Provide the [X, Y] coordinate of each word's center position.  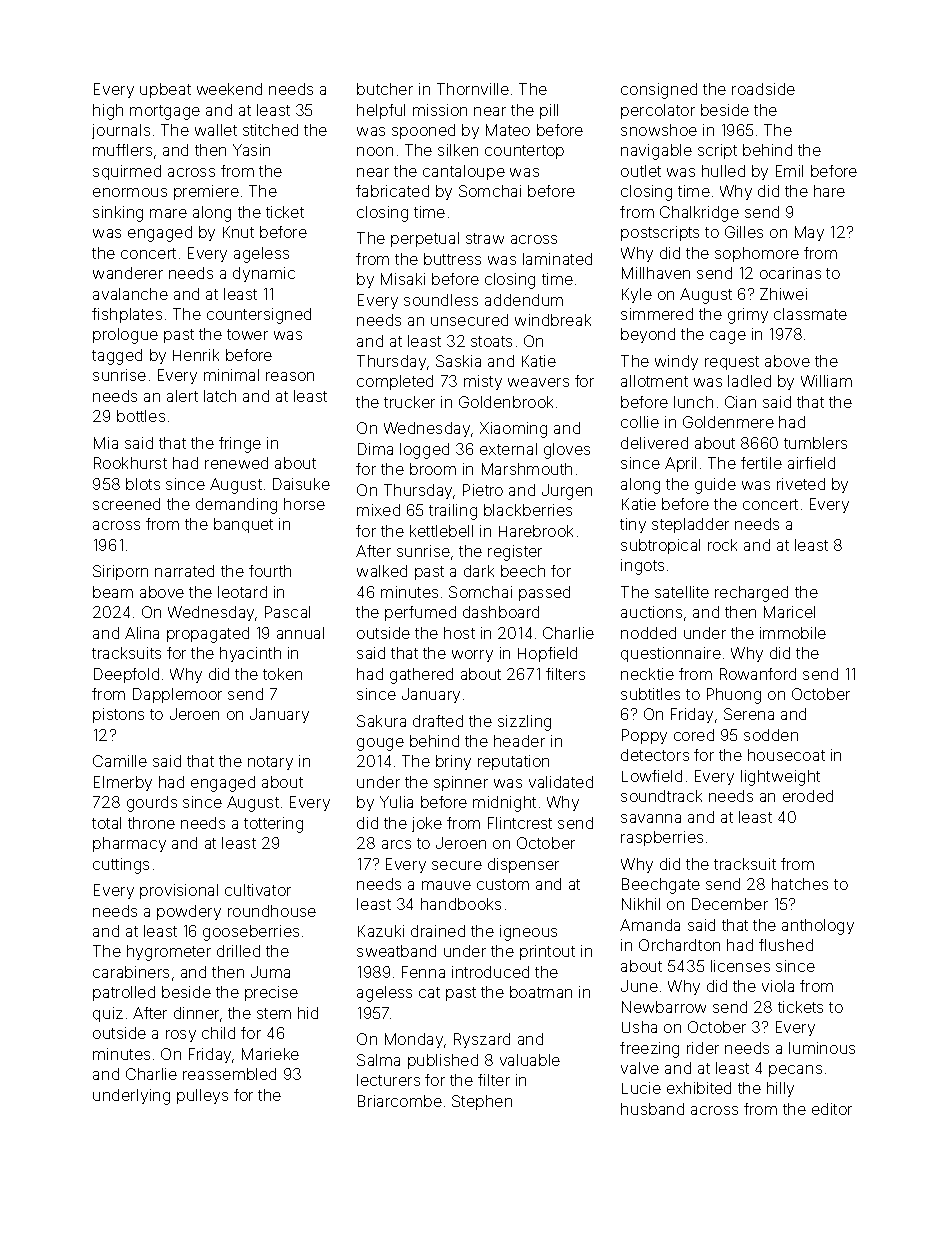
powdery [189, 912]
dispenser [523, 865]
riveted [801, 484]
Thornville [473, 89]
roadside [763, 89]
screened [126, 504]
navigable [656, 152]
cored [694, 735]
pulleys [202, 1096]
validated [561, 782]
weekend [229, 89]
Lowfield [652, 776]
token [282, 674]
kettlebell [441, 531]
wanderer [128, 273]
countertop [524, 152]
